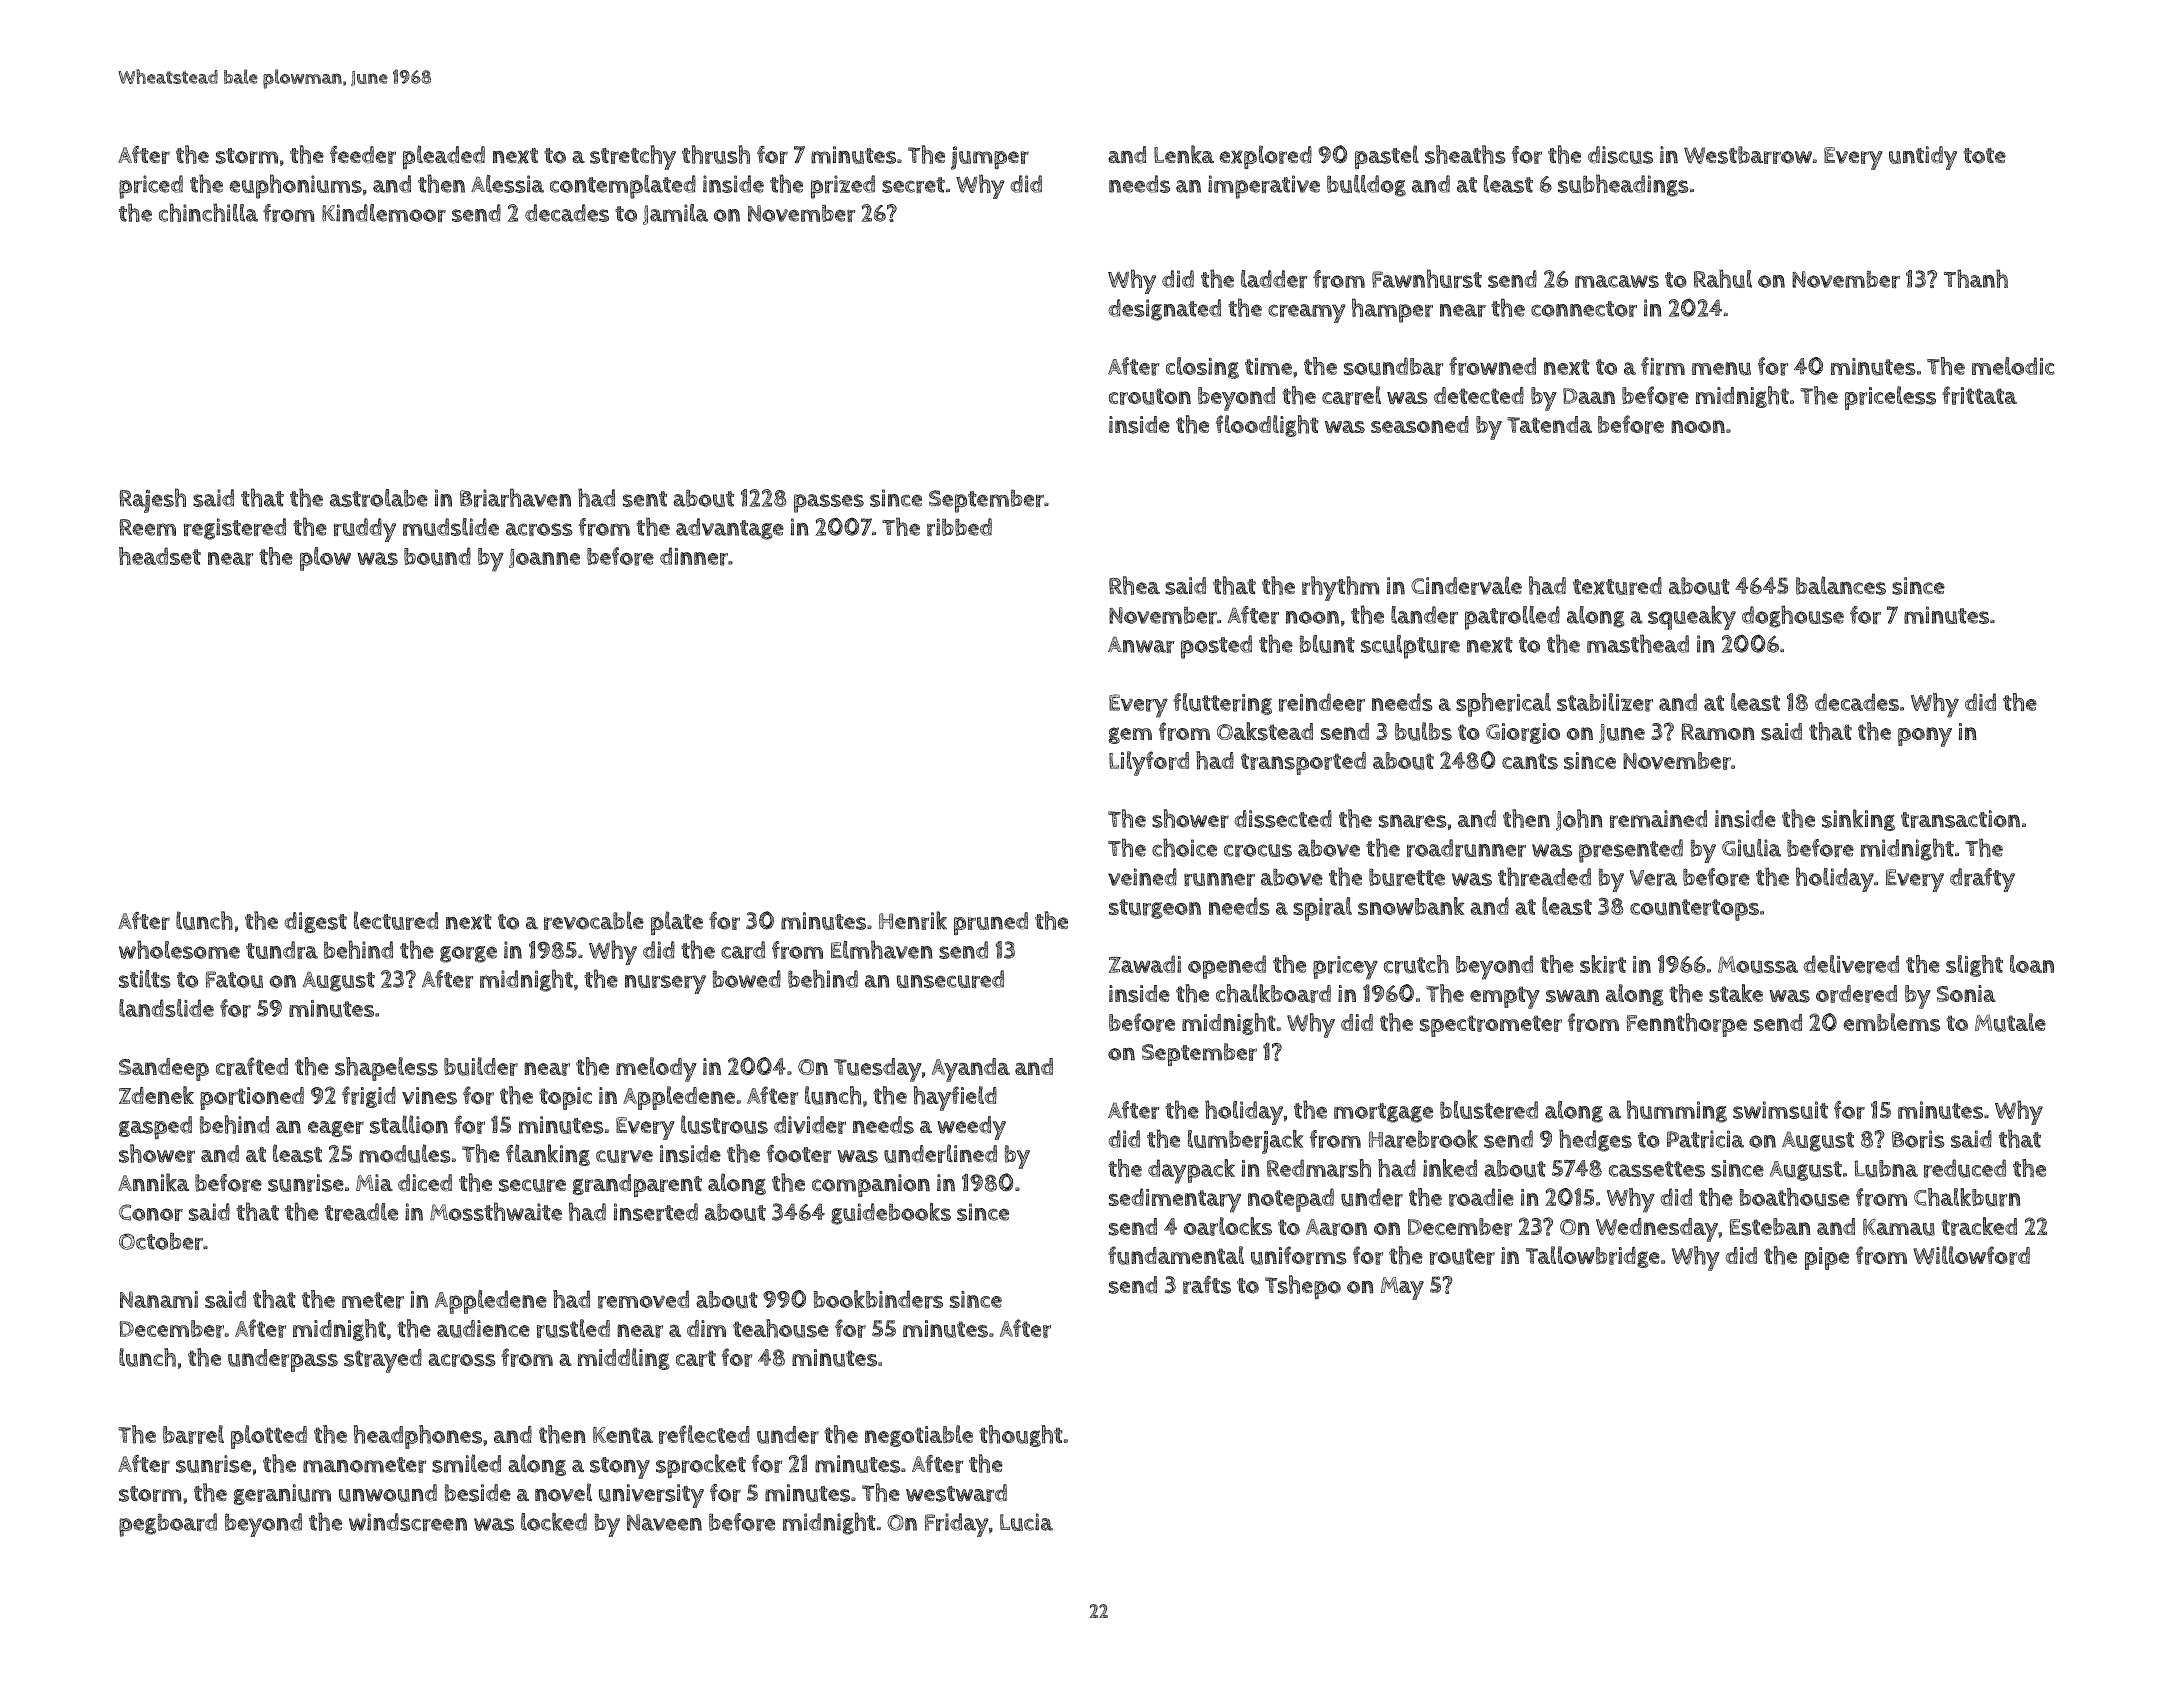  What do you see at coordinates (2032, 964) in the image?
I see `loan` at bounding box center [2032, 964].
